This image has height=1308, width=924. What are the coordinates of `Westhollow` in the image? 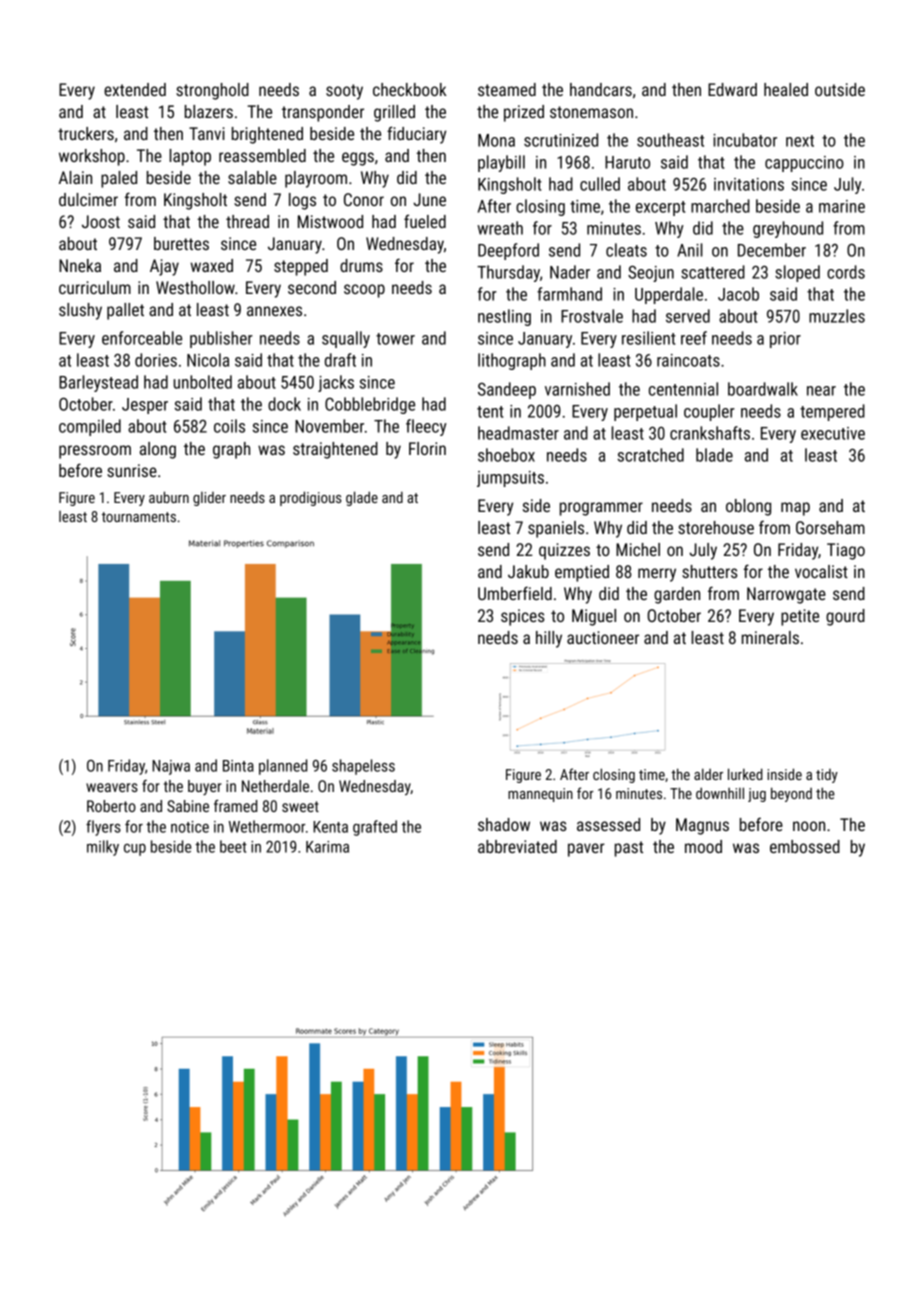 It's located at (195, 287).
